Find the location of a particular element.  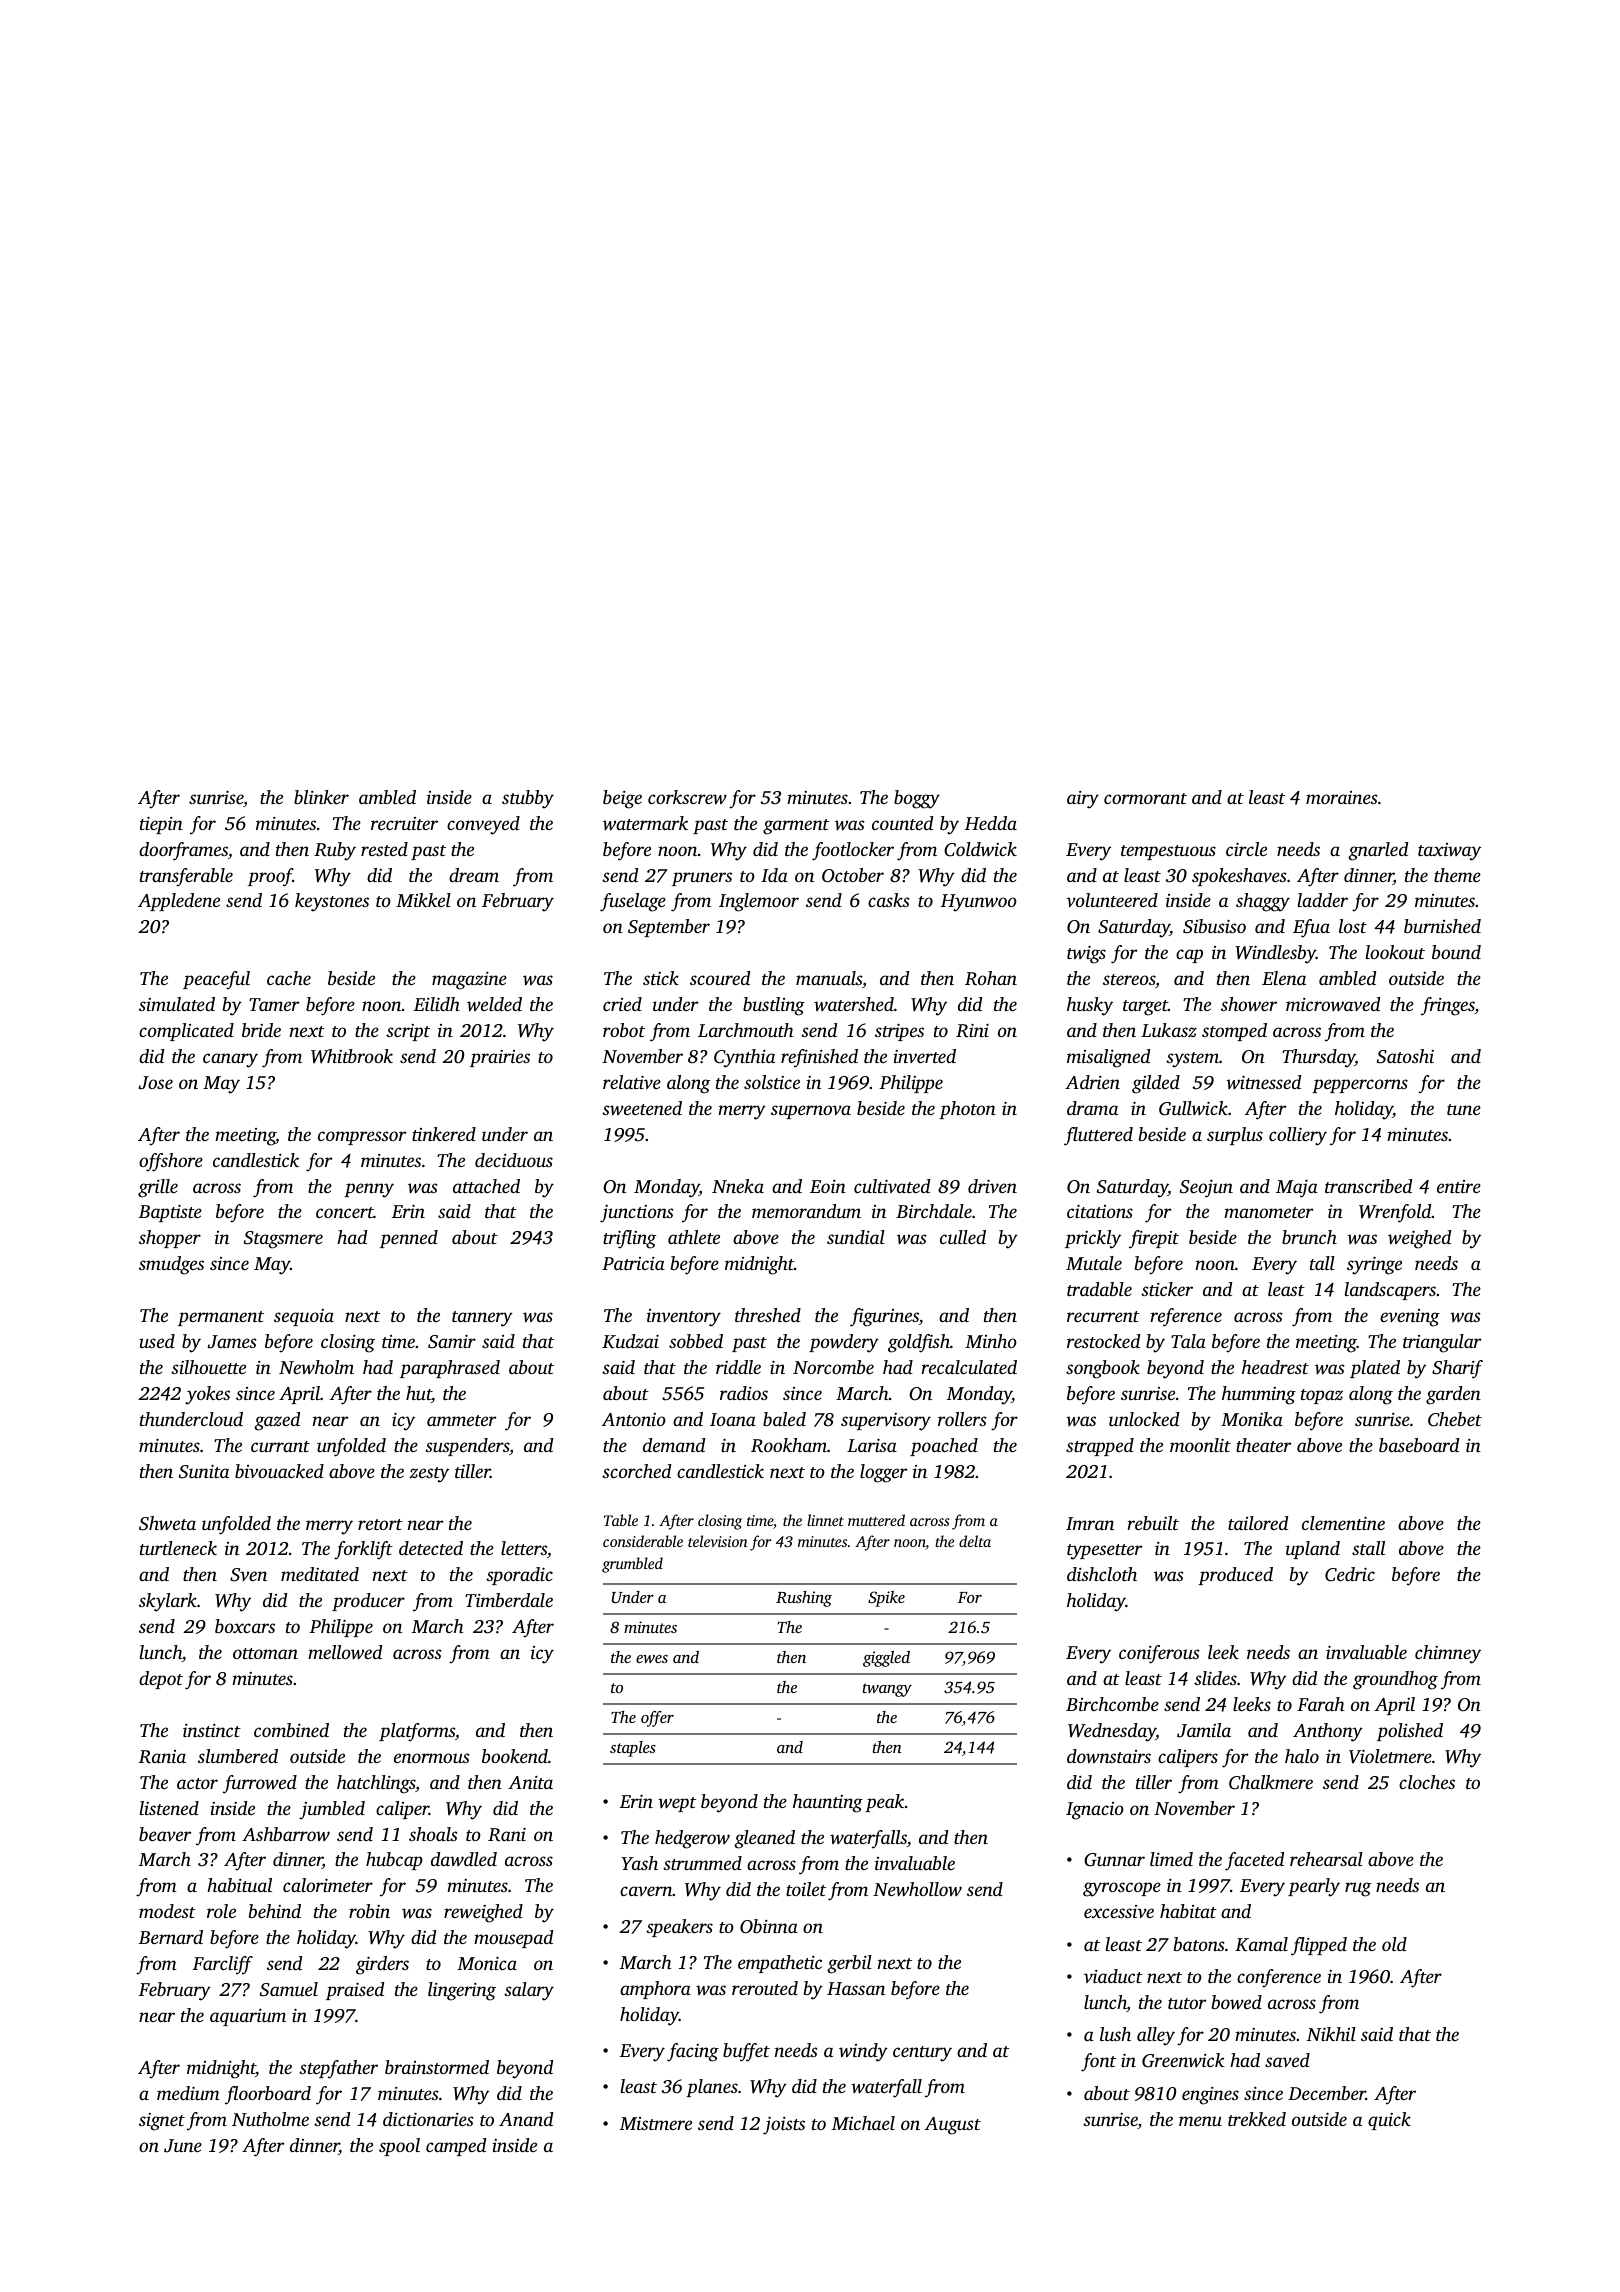

conference is located at coordinates (1279, 1978).
